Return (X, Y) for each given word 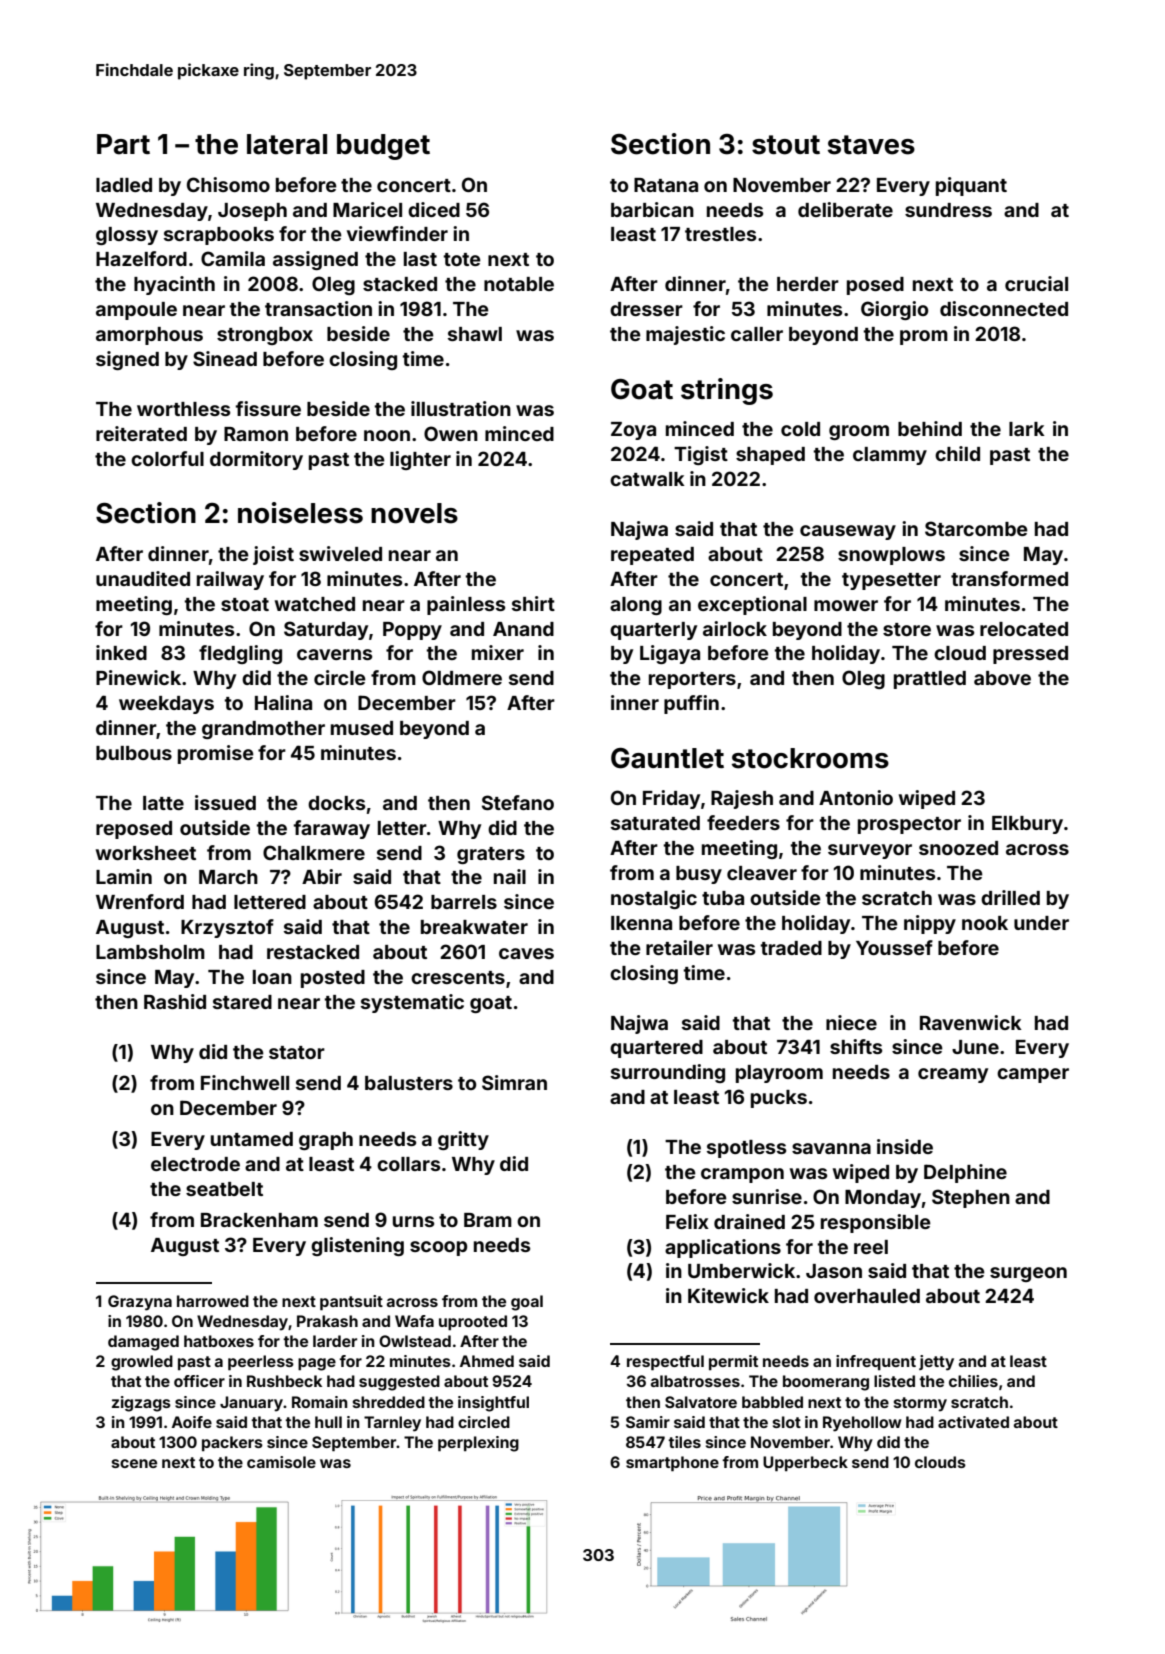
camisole (281, 1462)
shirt (533, 603)
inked (121, 652)
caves (526, 953)
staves (871, 145)
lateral (287, 144)
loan (272, 977)
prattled (930, 680)
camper (1033, 1075)
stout (786, 145)
